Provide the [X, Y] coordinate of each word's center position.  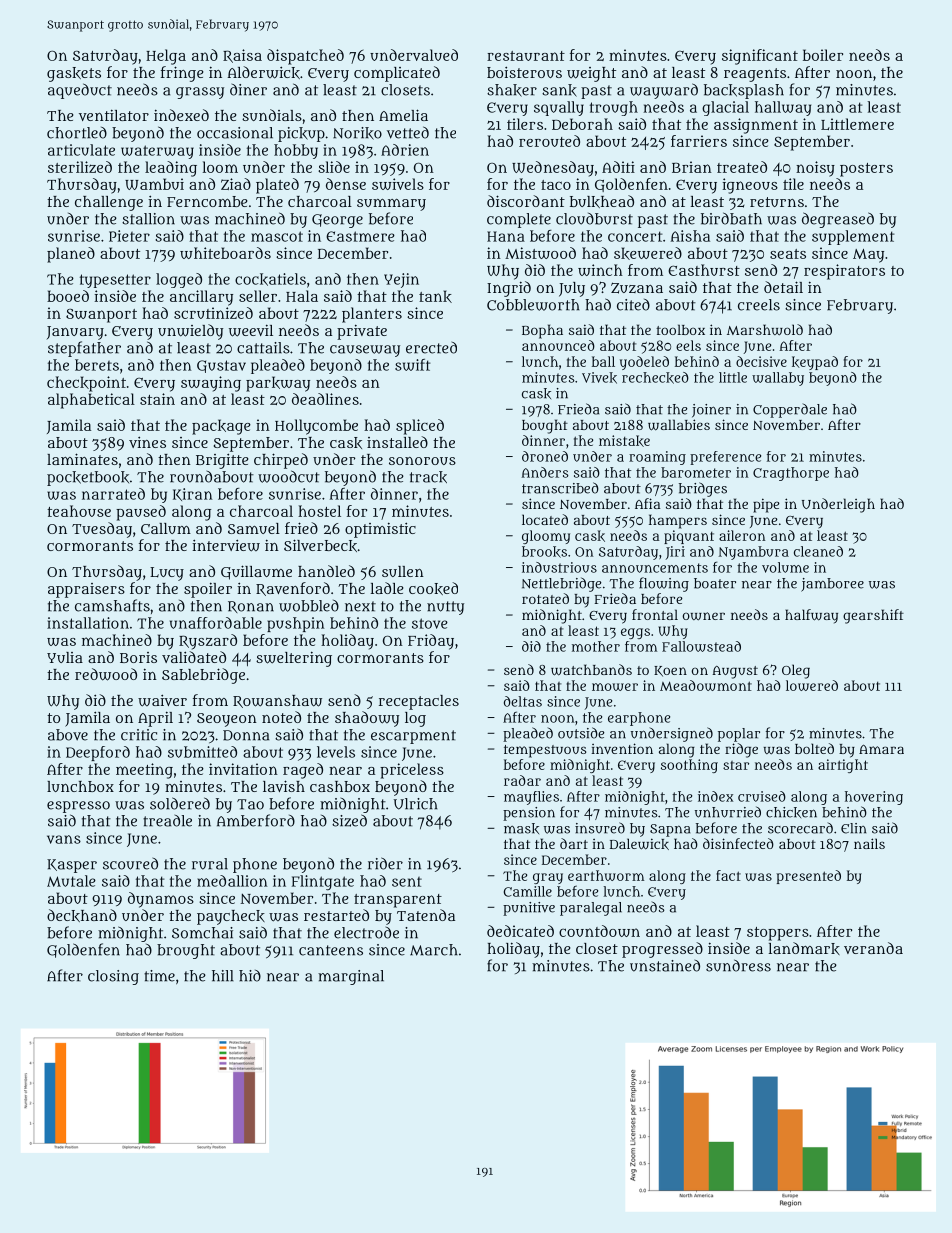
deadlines [325, 399]
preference [725, 458]
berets [97, 365]
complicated [397, 74]
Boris [138, 657]
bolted [814, 748]
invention [622, 748]
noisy [815, 169]
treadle [167, 821]
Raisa [242, 56]
